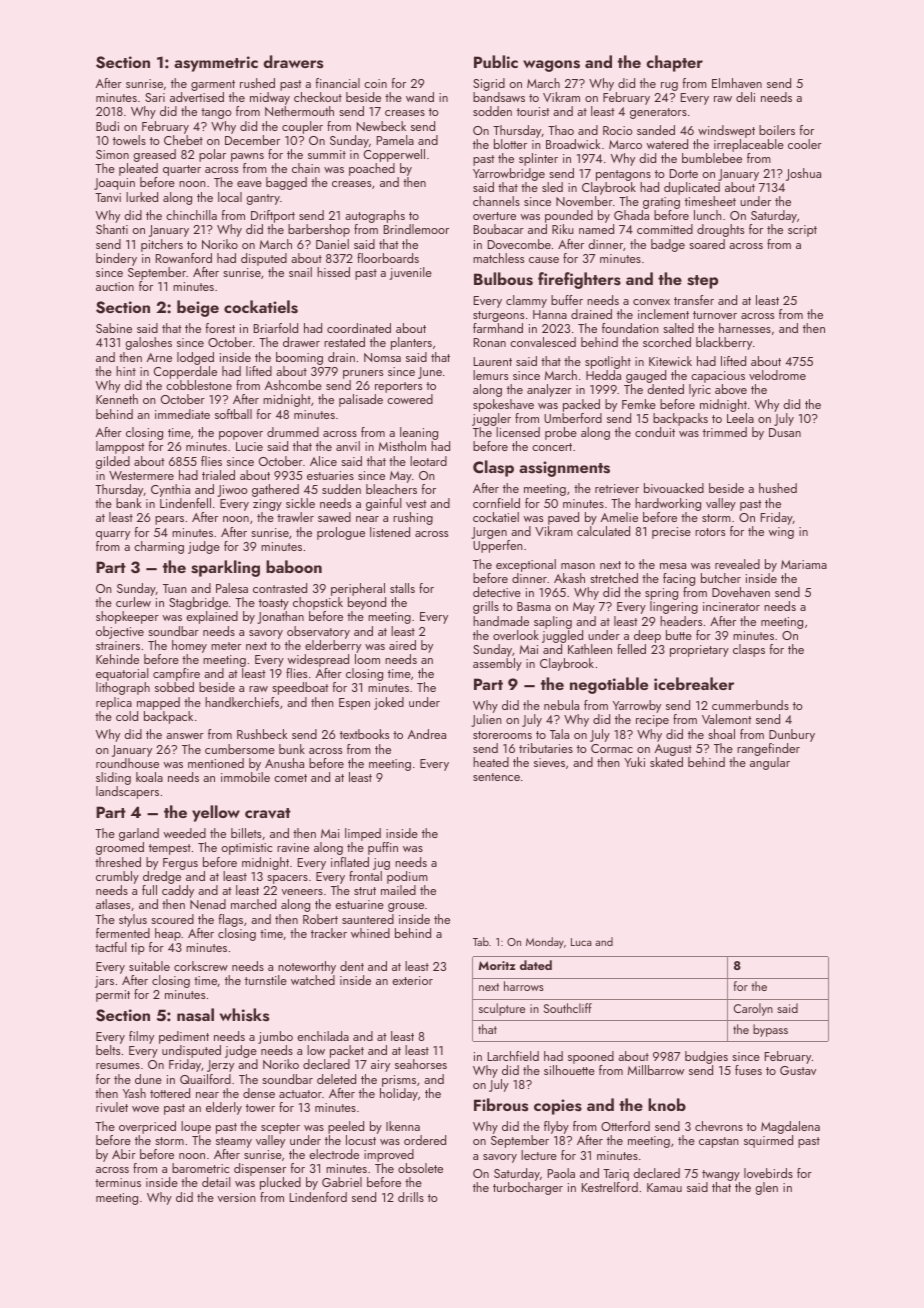 This image has height=1308, width=924. Describe the element at coordinates (184, 1037) in the image. I see `pediment` at that location.
